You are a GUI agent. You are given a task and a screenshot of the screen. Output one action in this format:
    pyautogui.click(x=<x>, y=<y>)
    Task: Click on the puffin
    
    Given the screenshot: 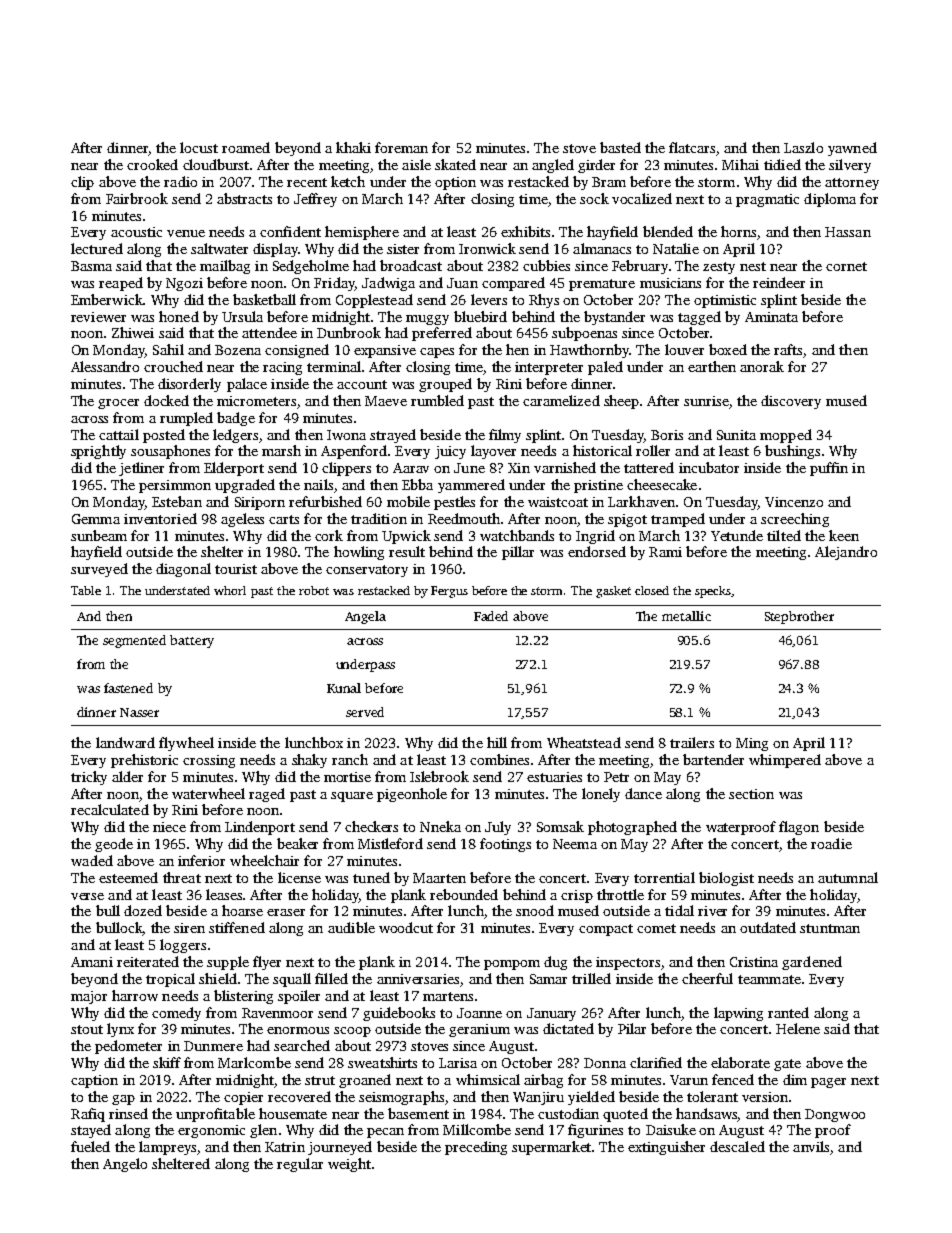 What is the action you would take?
    pyautogui.click(x=829, y=469)
